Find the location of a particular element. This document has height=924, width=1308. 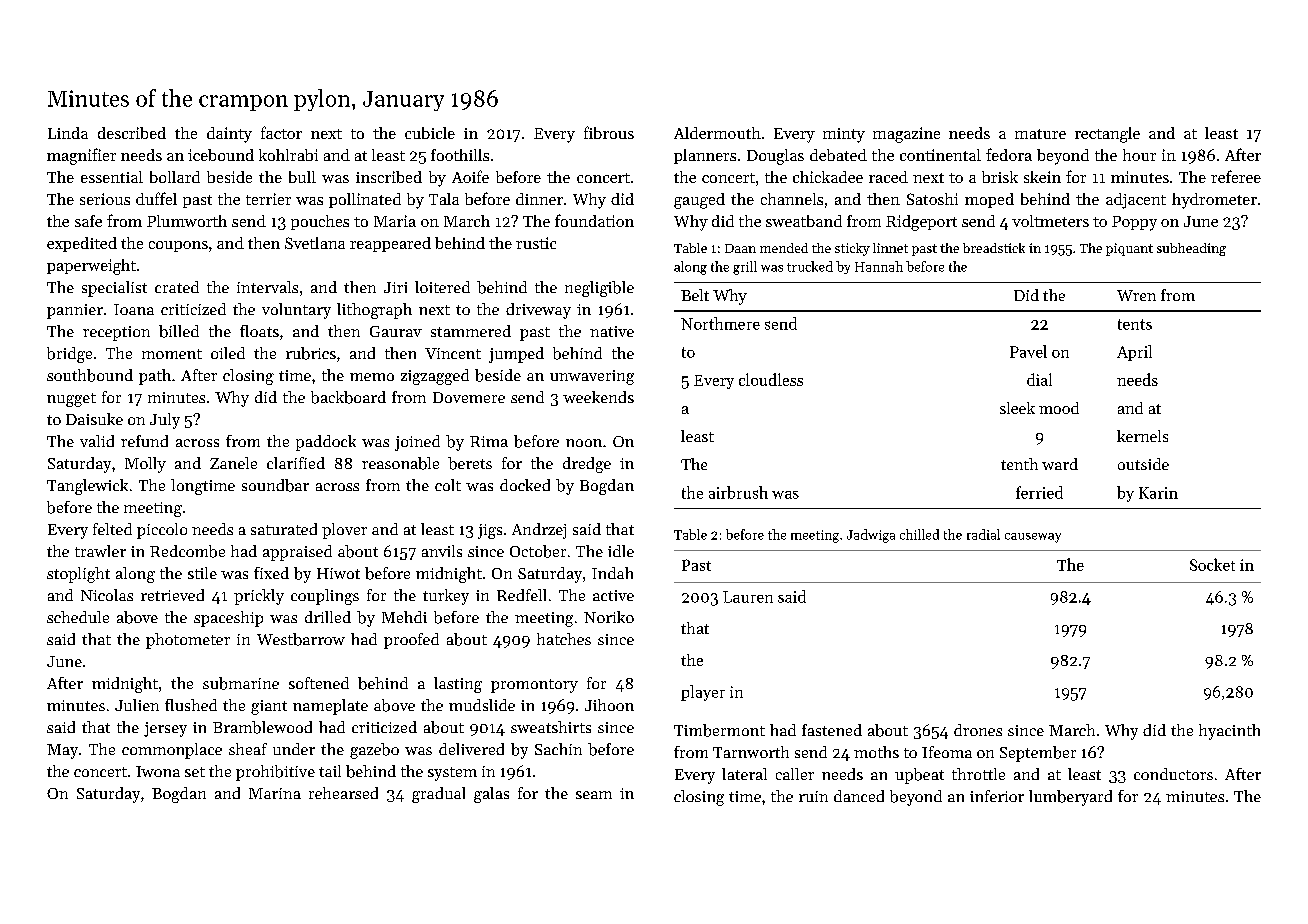

native is located at coordinates (612, 331).
